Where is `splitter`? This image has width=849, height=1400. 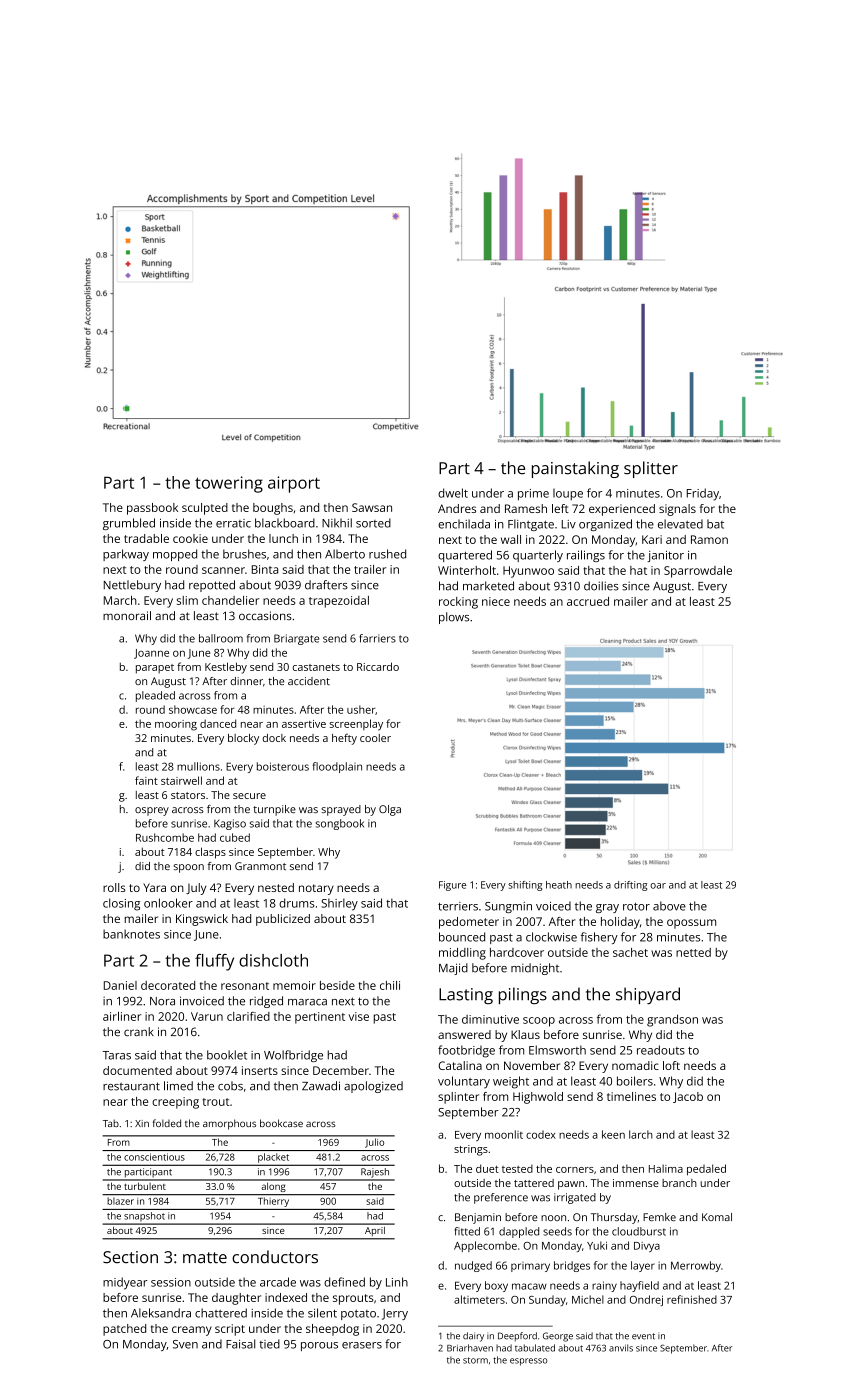 splitter is located at coordinates (651, 469).
